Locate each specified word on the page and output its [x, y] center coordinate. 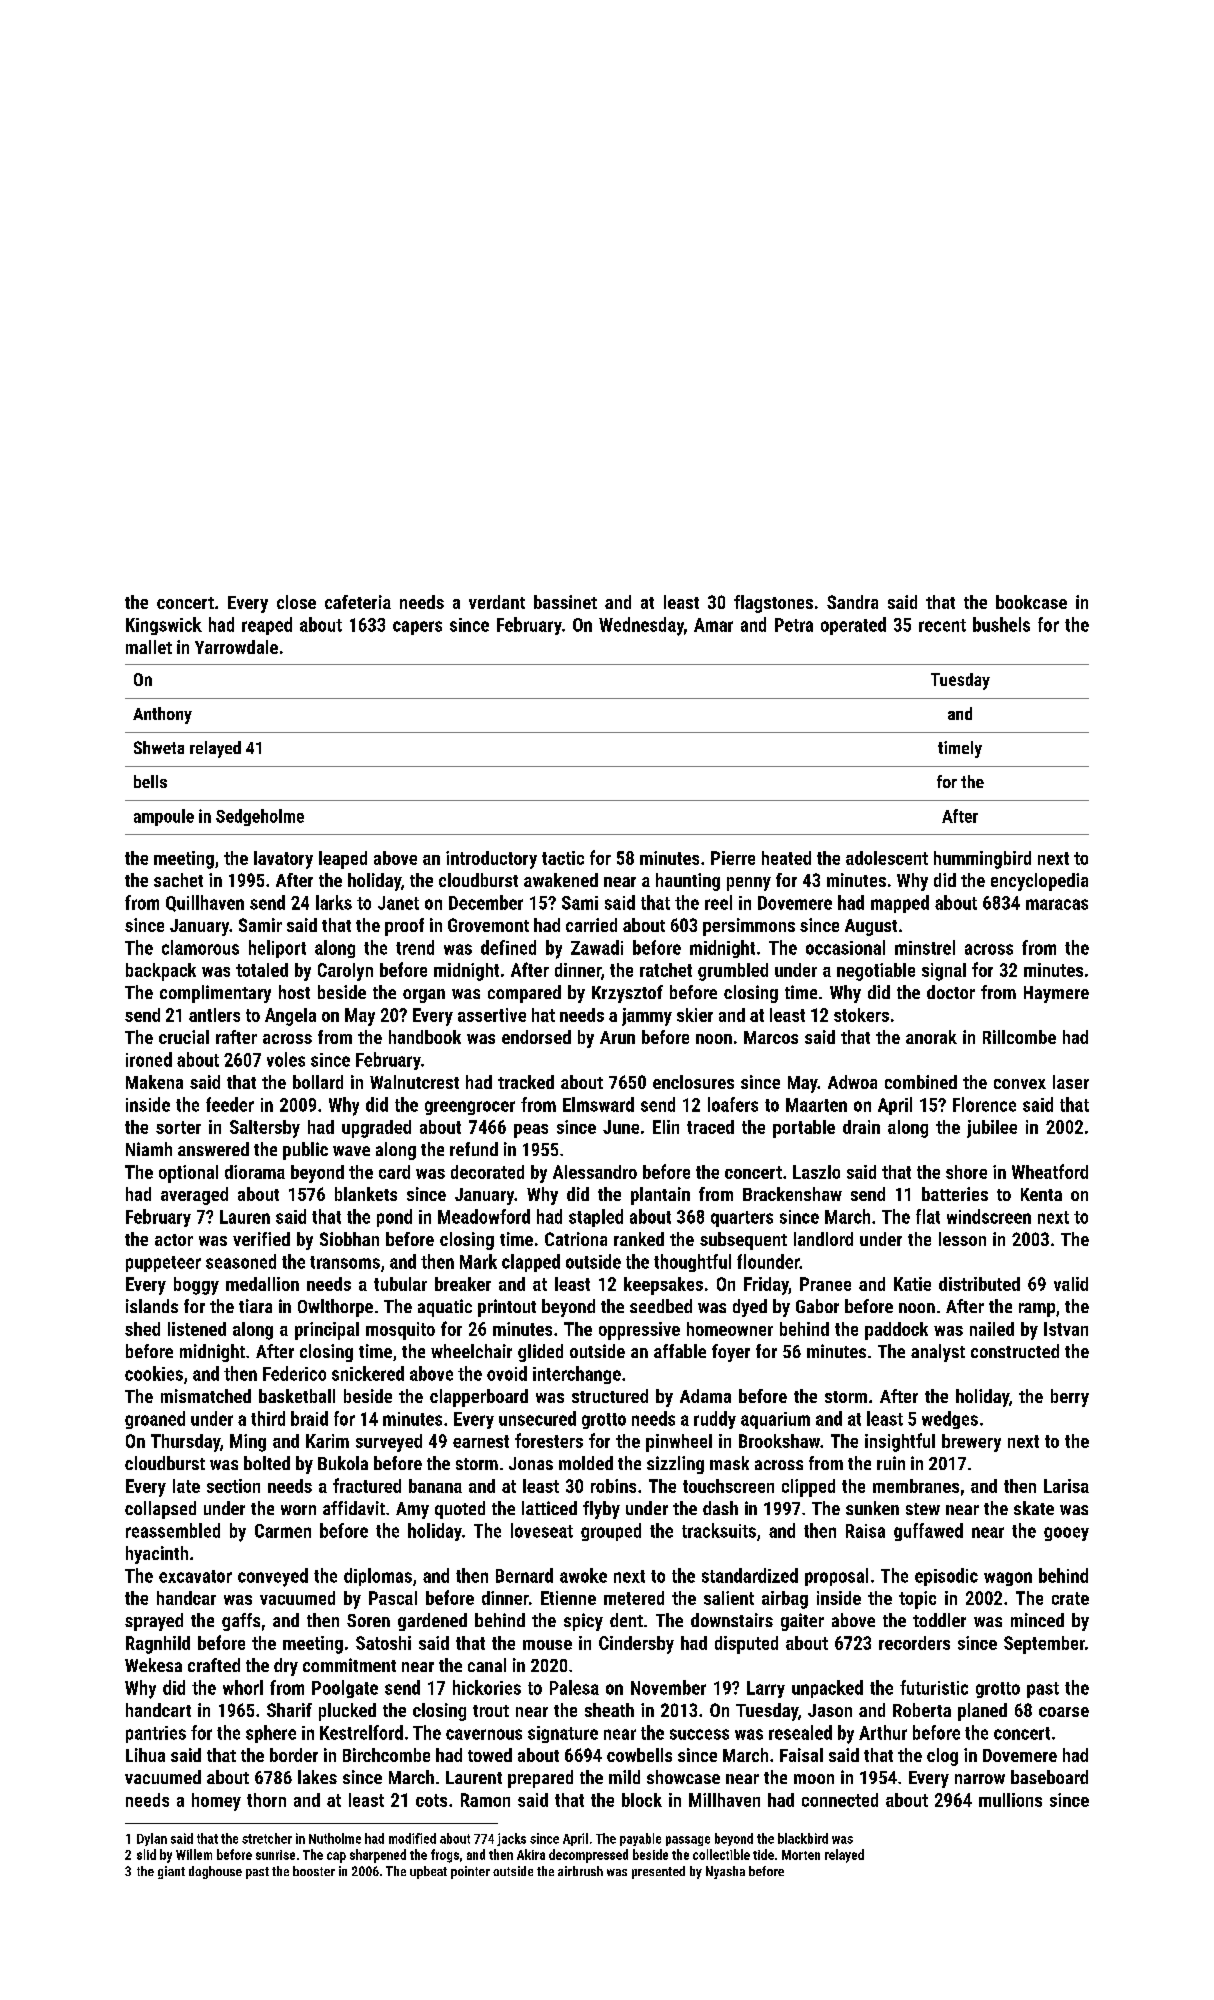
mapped [900, 904]
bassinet [565, 602]
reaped [267, 626]
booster [314, 1871]
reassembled [173, 1530]
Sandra [852, 602]
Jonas [531, 1463]
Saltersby [265, 1129]
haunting [688, 882]
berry [1070, 1398]
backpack [161, 972]
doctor [951, 992]
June [621, 1127]
